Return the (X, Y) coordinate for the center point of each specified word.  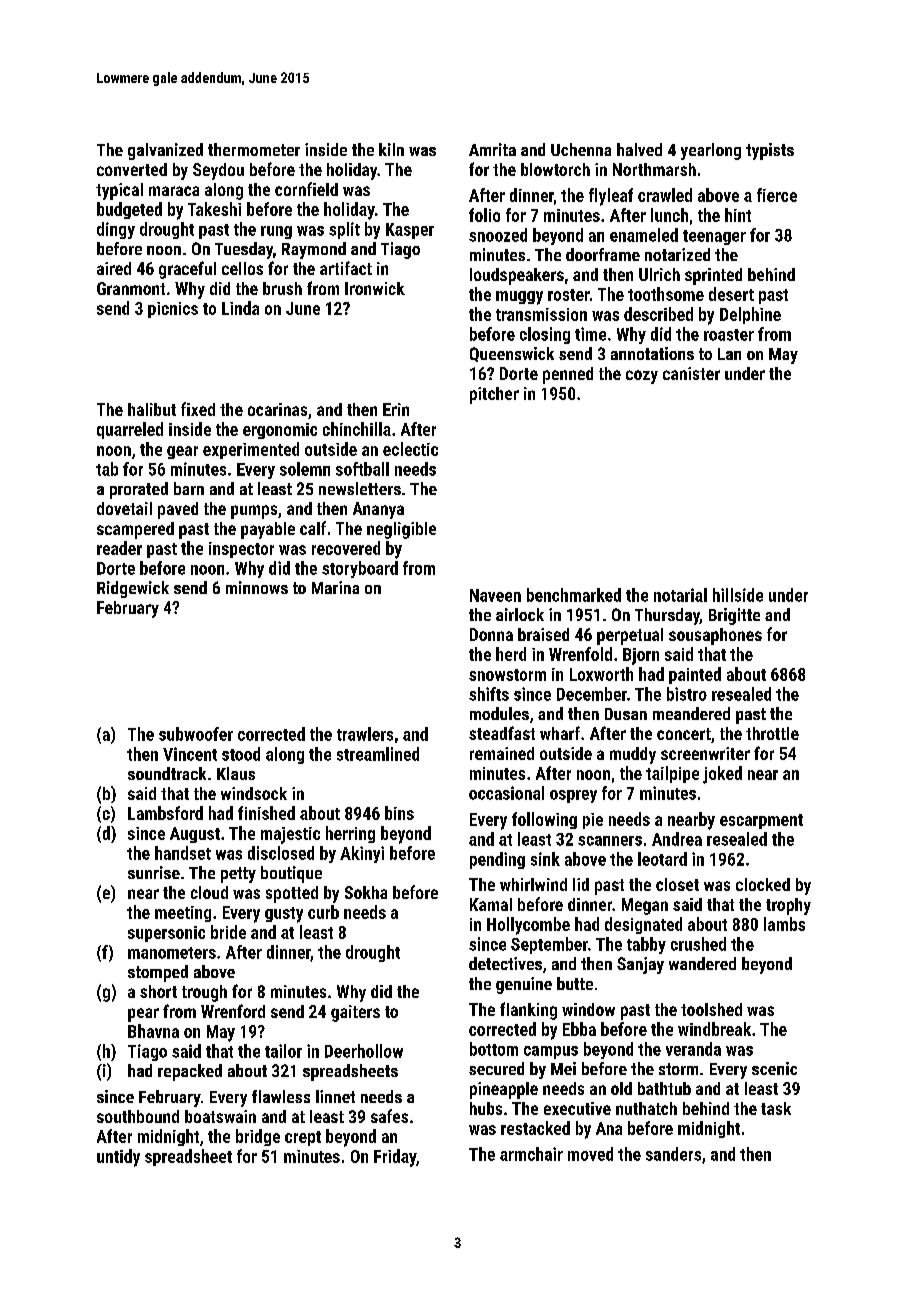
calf (313, 528)
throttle (772, 733)
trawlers (365, 734)
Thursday (667, 616)
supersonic (166, 934)
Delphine (750, 315)
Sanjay (640, 965)
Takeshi (214, 209)
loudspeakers (517, 276)
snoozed (498, 235)
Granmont (131, 288)
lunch (669, 215)
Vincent (190, 754)
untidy (118, 1158)
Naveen (495, 595)
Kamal (491, 904)
